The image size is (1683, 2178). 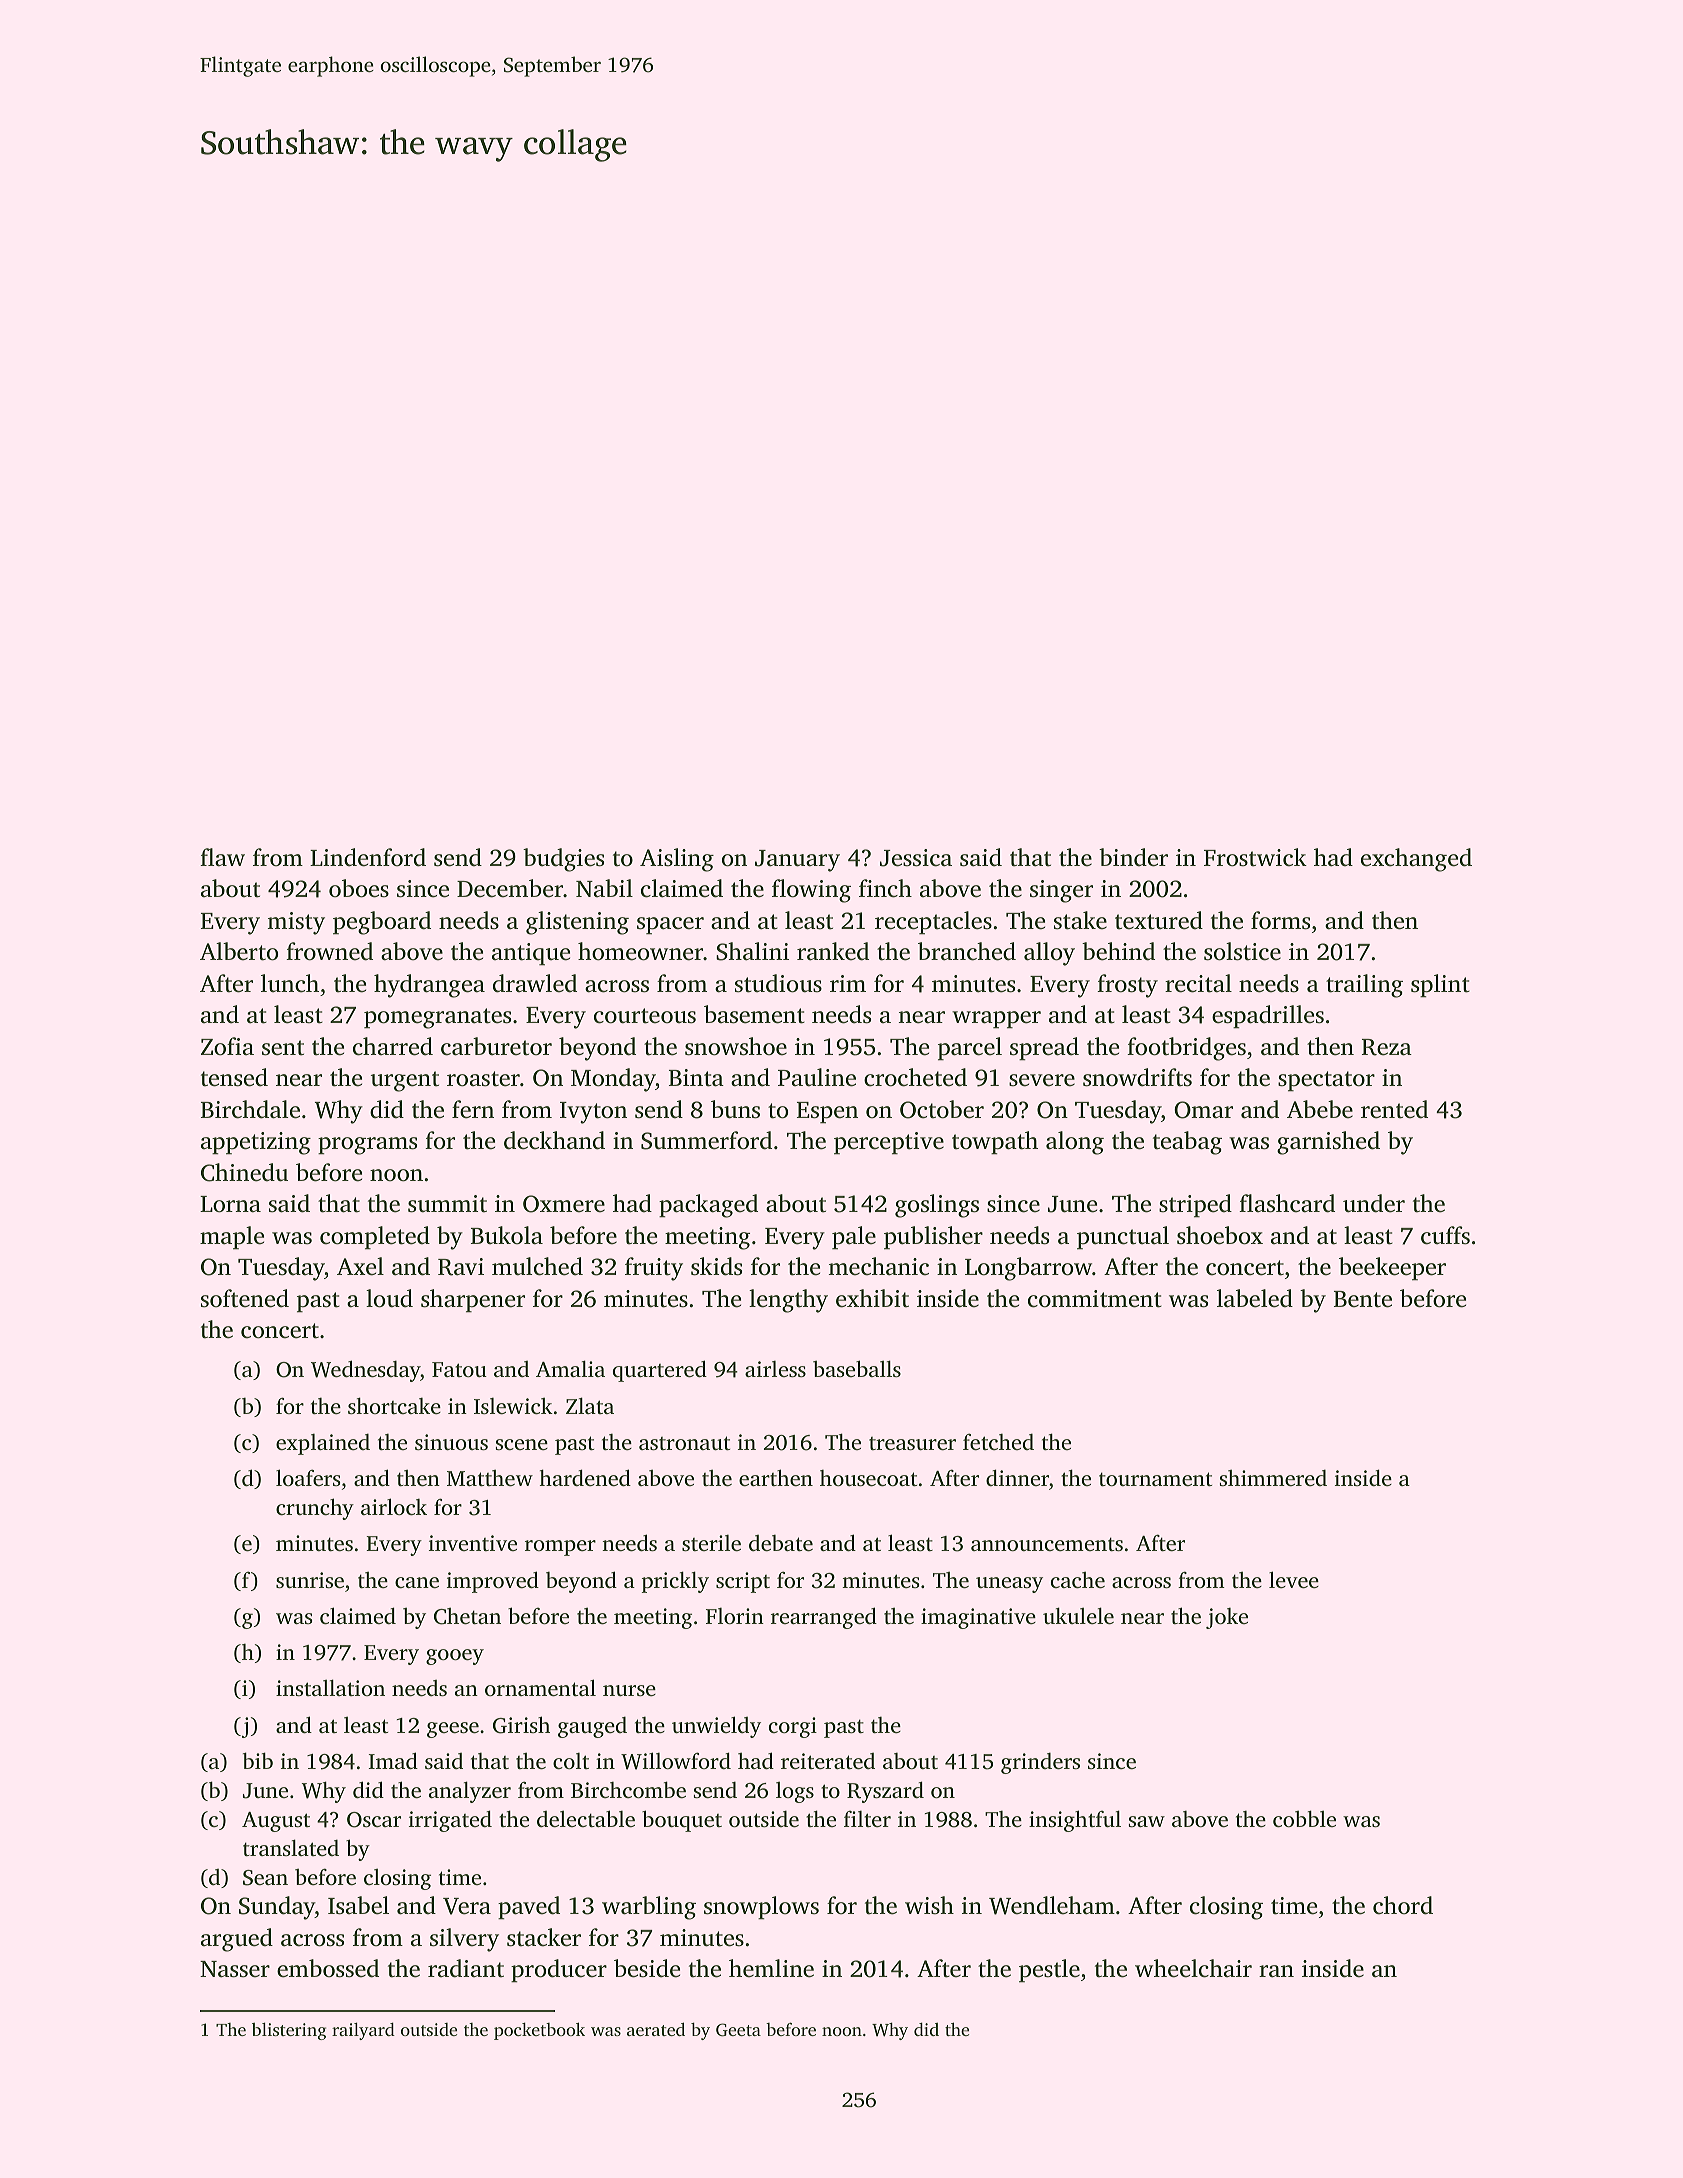 I want to click on prickly, so click(x=675, y=1582).
